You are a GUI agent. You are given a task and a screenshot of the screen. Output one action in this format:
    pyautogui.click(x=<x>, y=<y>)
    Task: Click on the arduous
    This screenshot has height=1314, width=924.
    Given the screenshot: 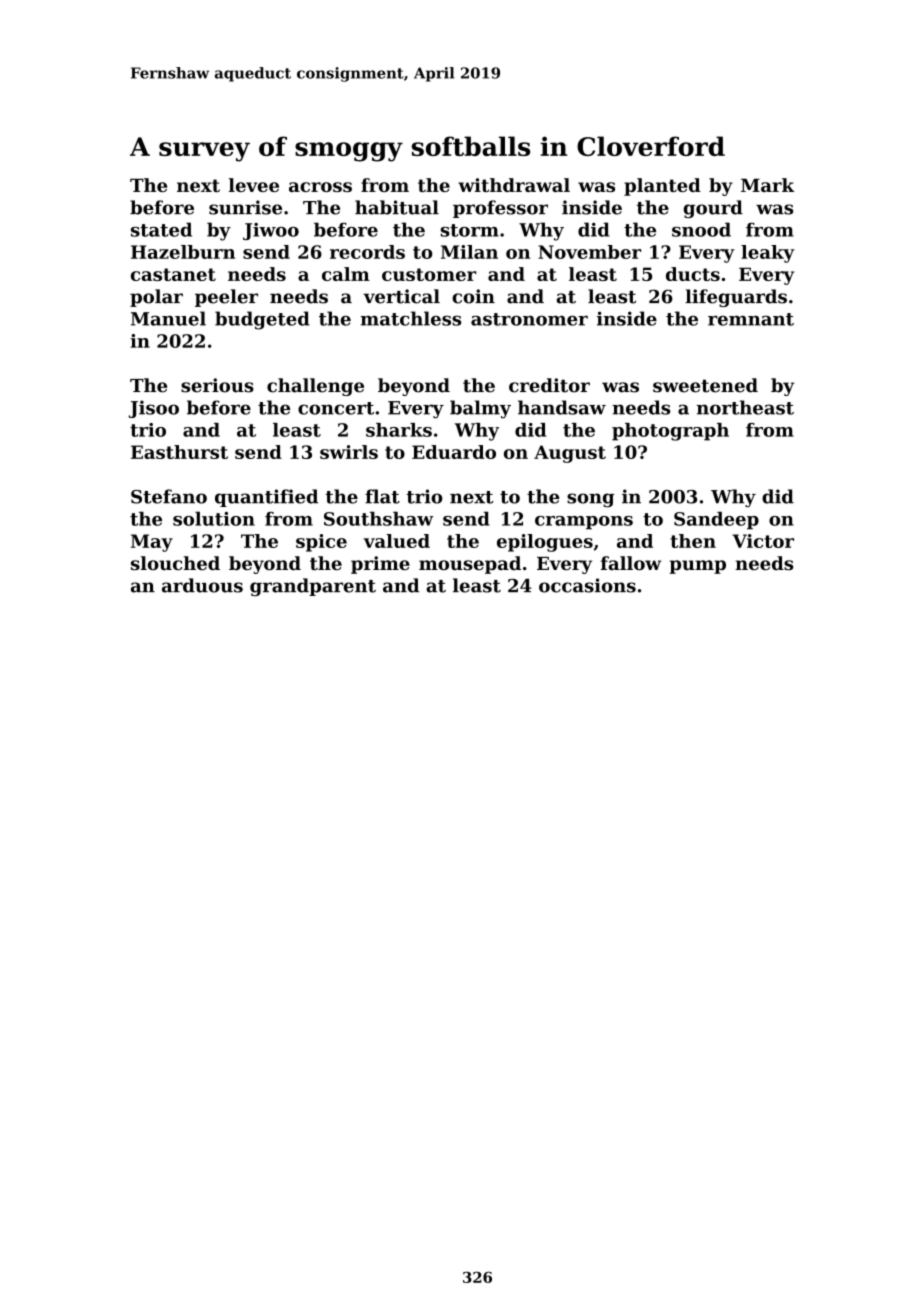 What is the action you would take?
    pyautogui.click(x=202, y=585)
